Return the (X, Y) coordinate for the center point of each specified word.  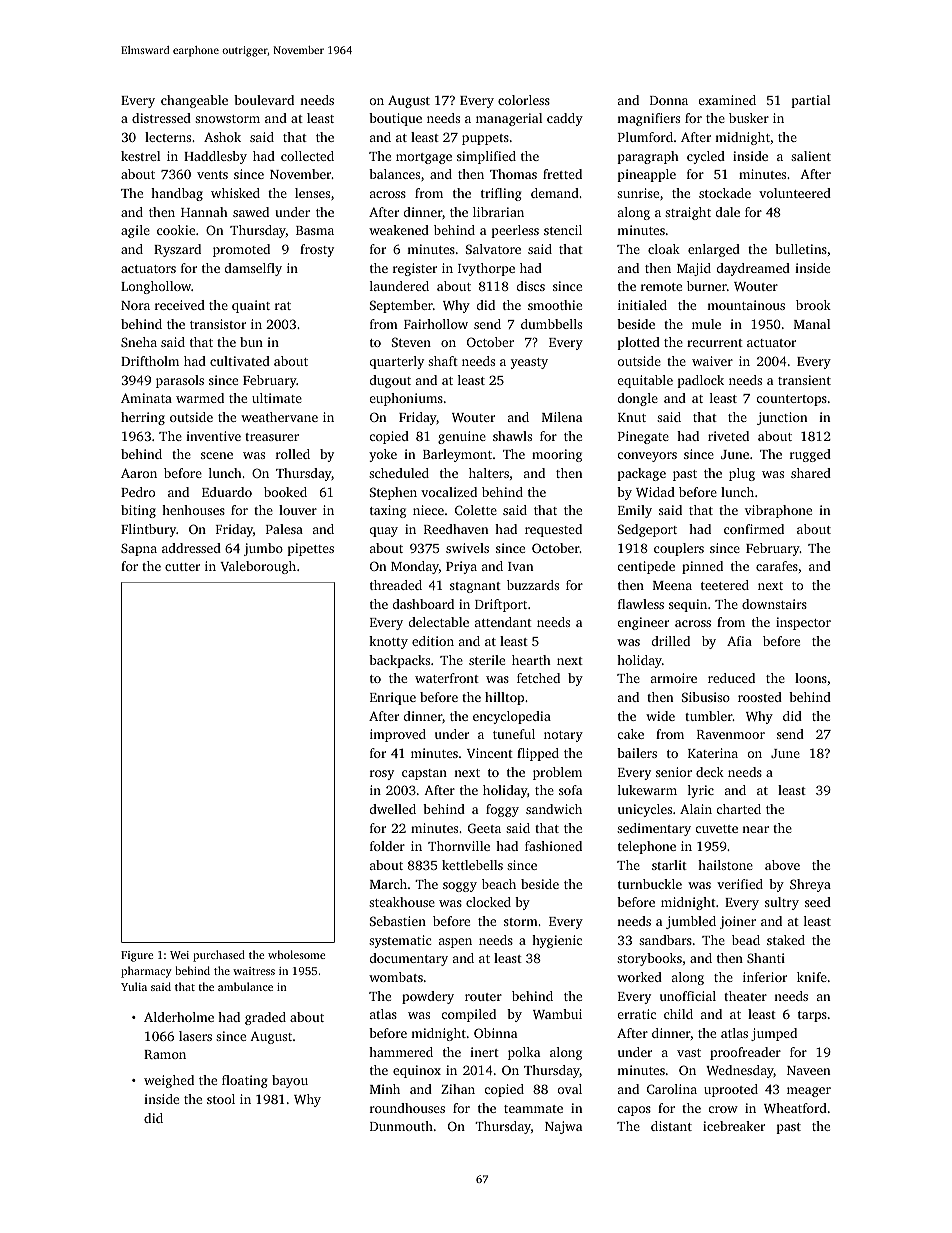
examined (727, 100)
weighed (169, 1081)
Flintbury (148, 530)
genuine (462, 437)
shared (811, 473)
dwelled (393, 809)
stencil (563, 230)
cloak (664, 249)
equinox (417, 1071)
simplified (486, 157)
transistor (218, 324)
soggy (460, 887)
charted (739, 809)
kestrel (140, 156)
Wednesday (740, 1071)
